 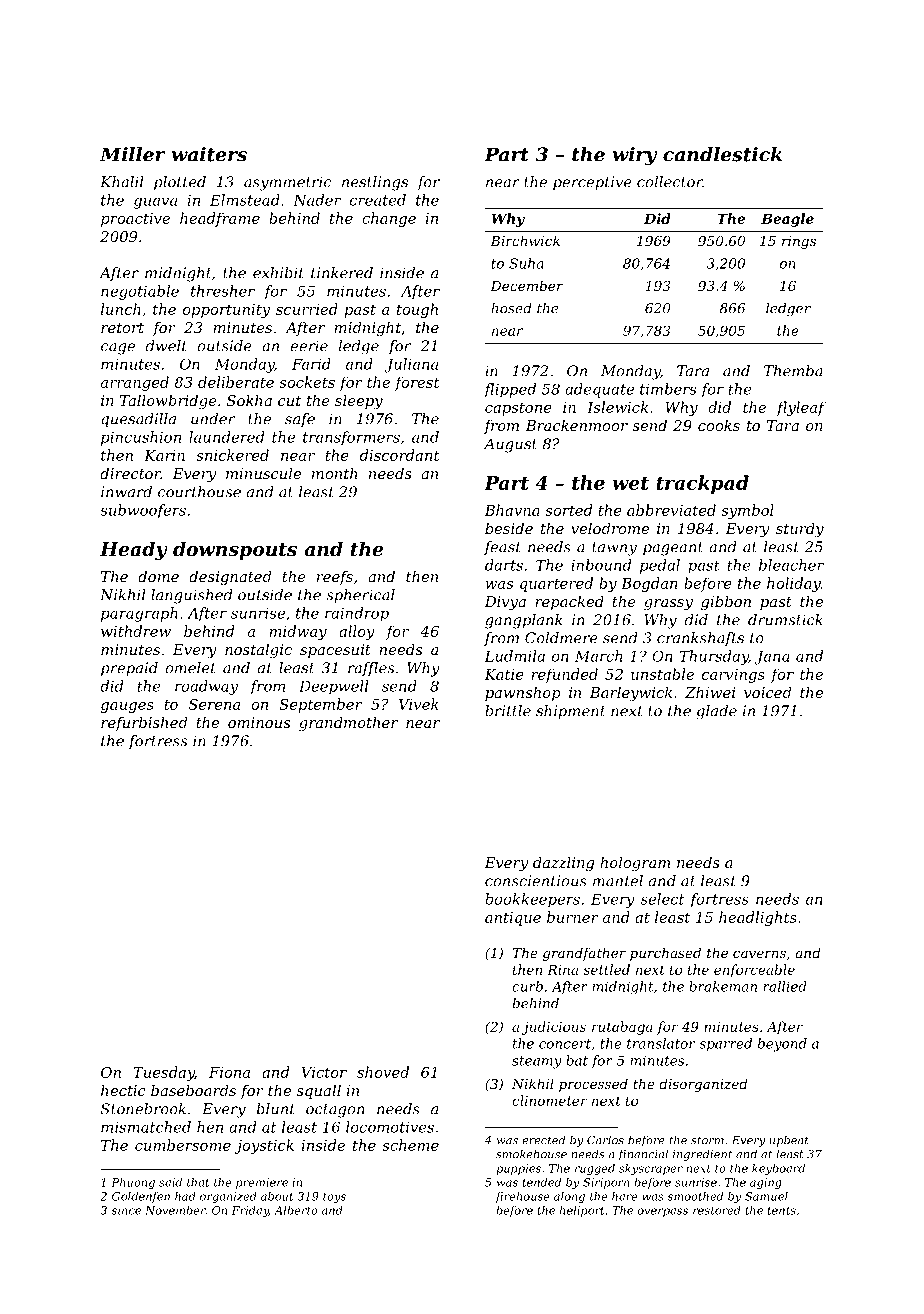 What do you see at coordinates (563, 864) in the page?
I see `dazzling` at bounding box center [563, 864].
